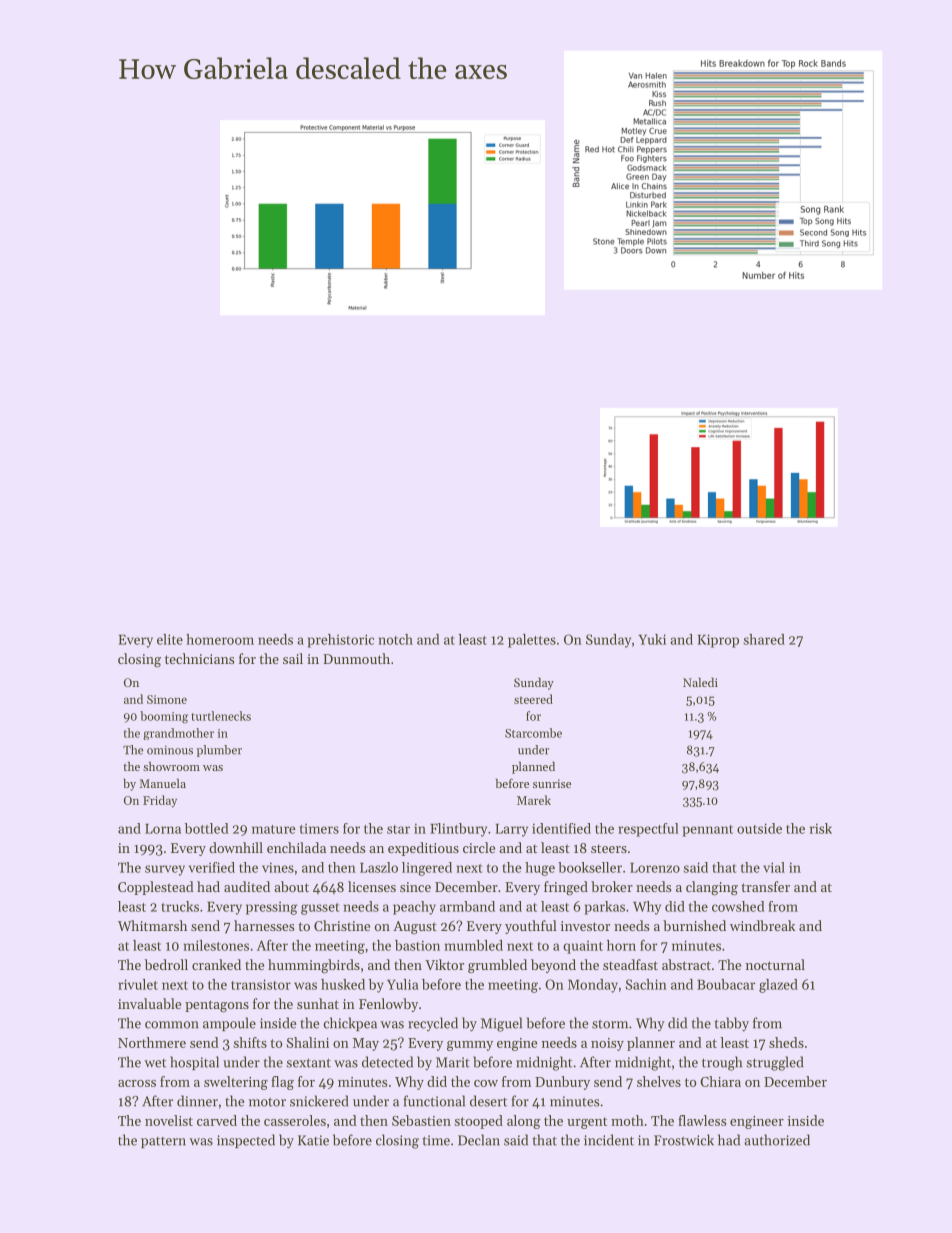 The image size is (952, 1233). I want to click on detected, so click(387, 1062).
